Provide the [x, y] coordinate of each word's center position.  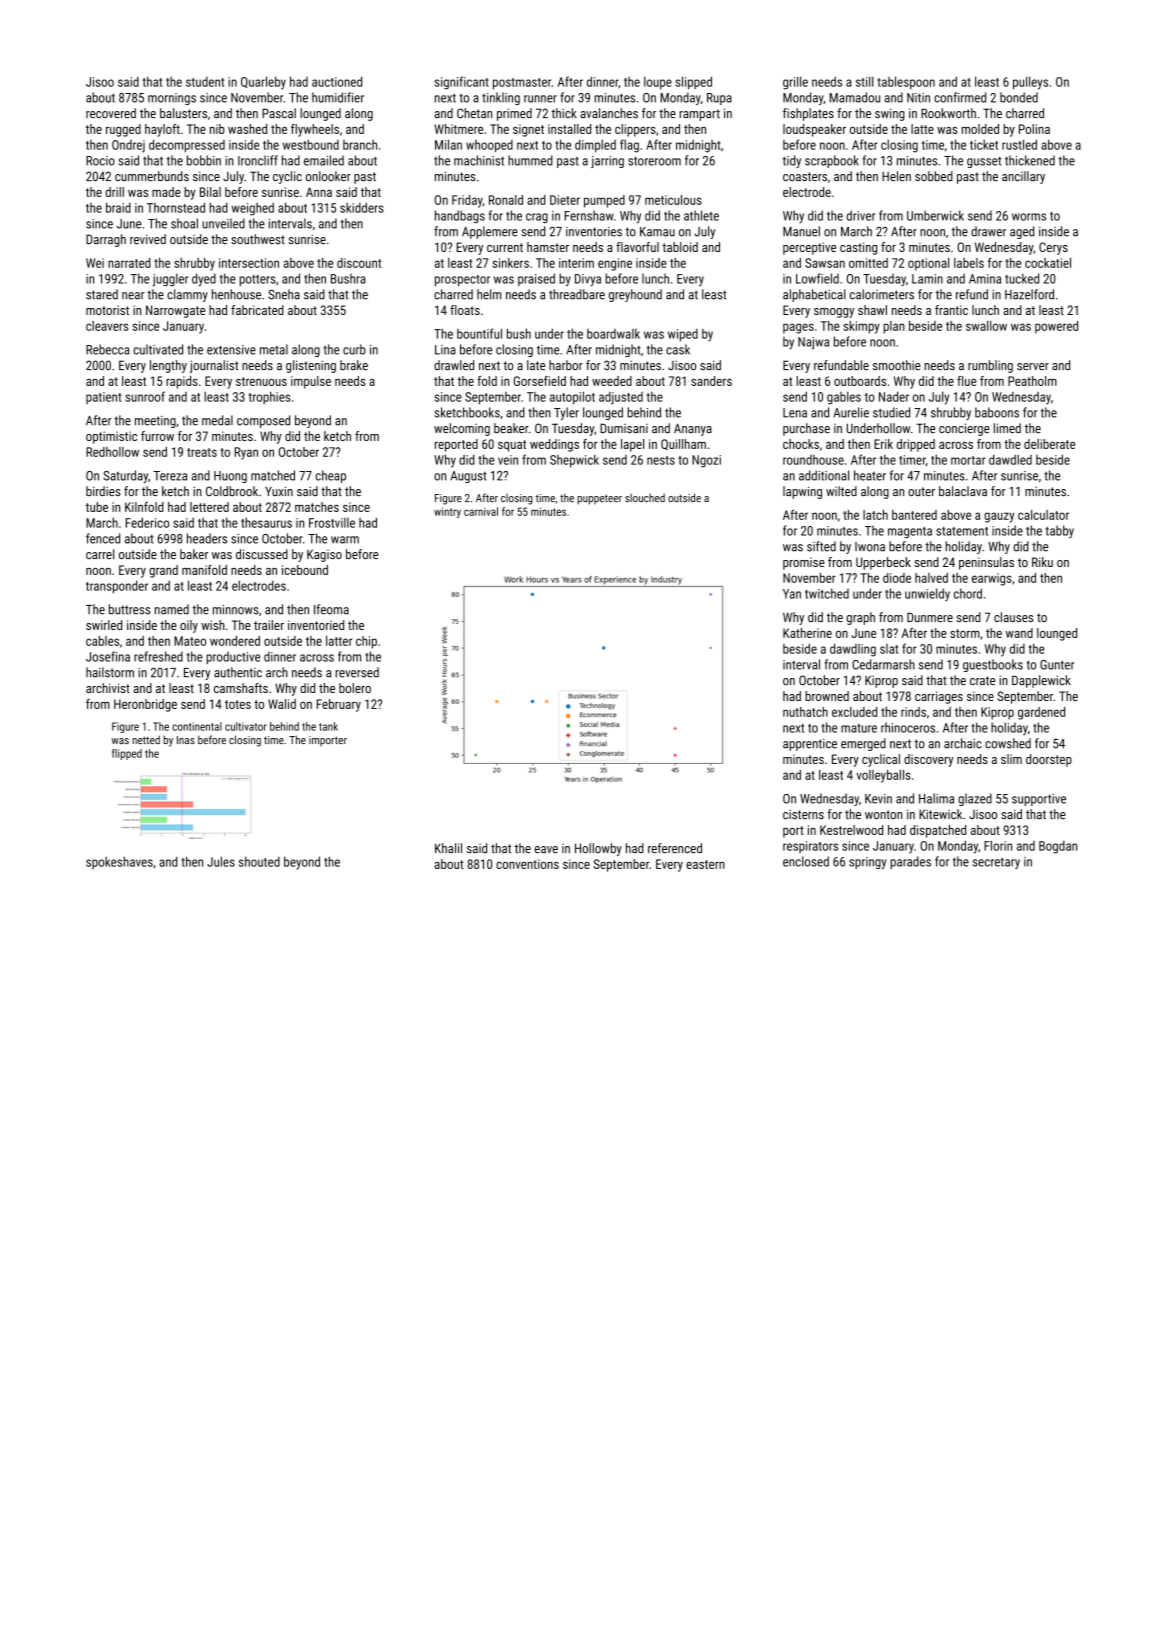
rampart [699, 115]
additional [824, 475]
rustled [1019, 144]
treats [202, 452]
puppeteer [599, 500]
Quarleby [263, 83]
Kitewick [940, 814]
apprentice [810, 745]
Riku [1042, 562]
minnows [236, 610]
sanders [711, 381]
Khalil [448, 848]
